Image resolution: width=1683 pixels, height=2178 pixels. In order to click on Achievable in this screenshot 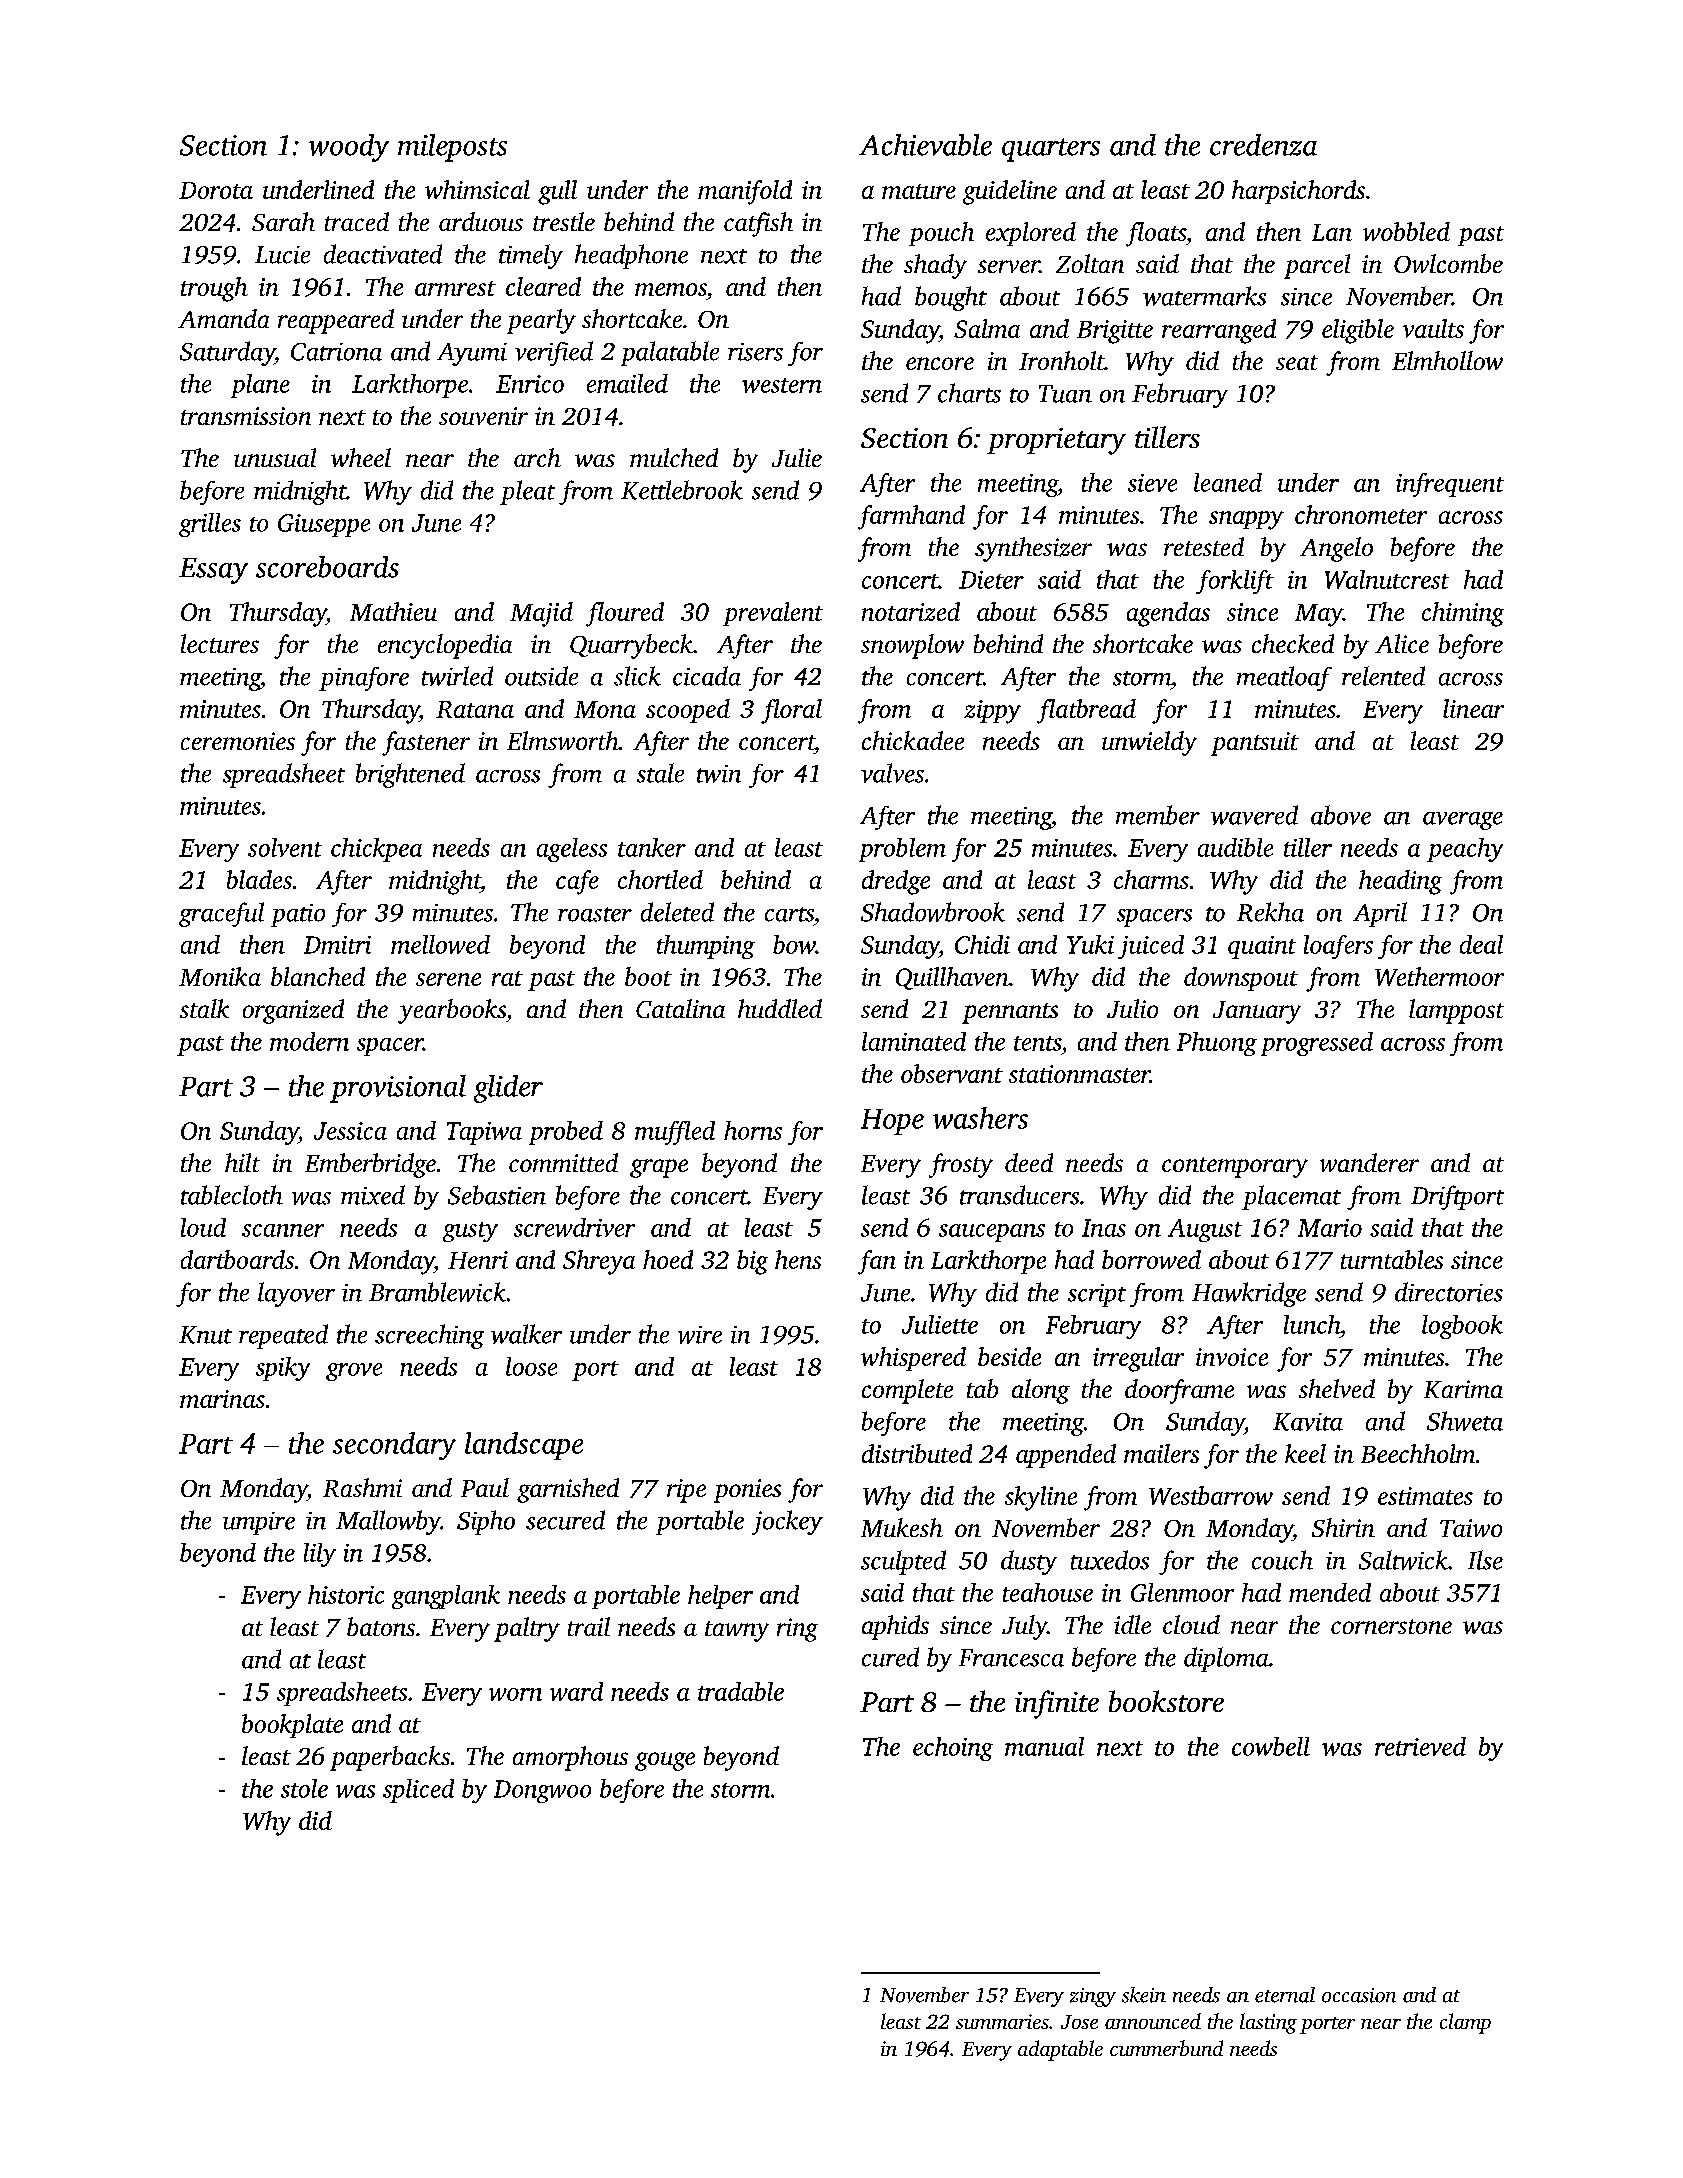, I will do `click(925, 145)`.
